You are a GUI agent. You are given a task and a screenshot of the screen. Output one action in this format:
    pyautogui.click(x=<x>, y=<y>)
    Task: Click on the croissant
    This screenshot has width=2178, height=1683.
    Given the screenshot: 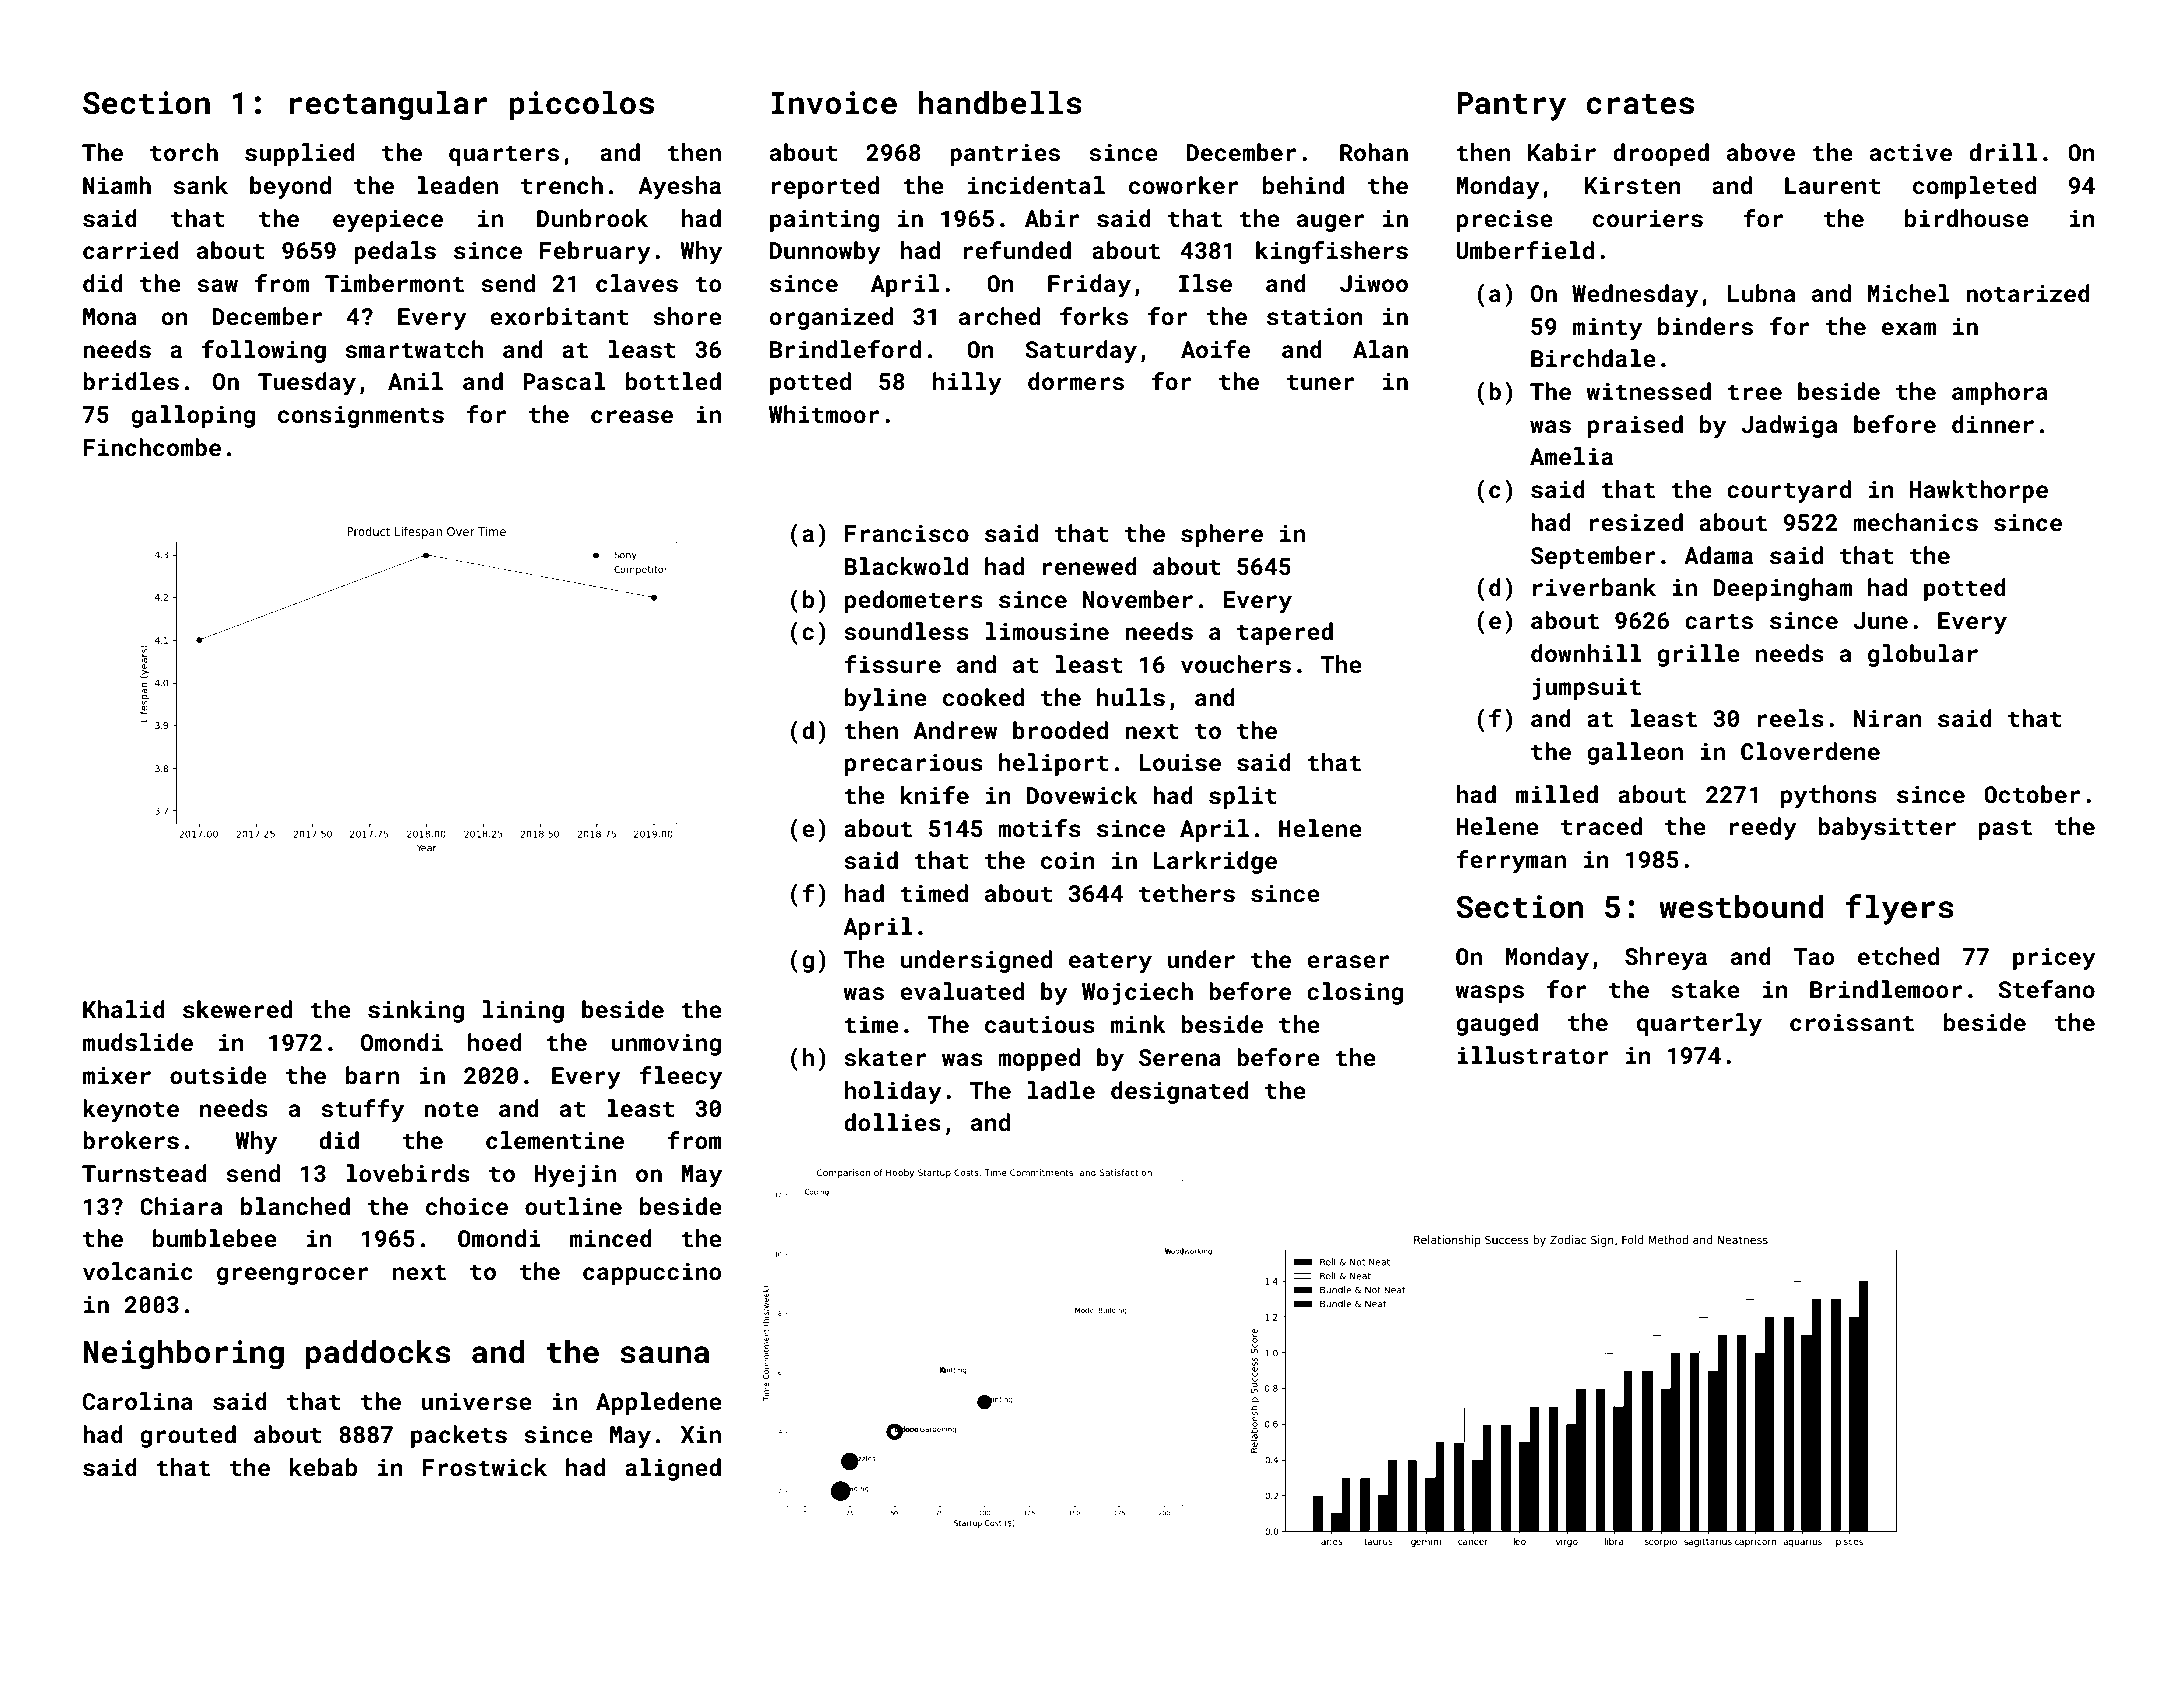 What is the action you would take?
    pyautogui.click(x=1852, y=1022)
